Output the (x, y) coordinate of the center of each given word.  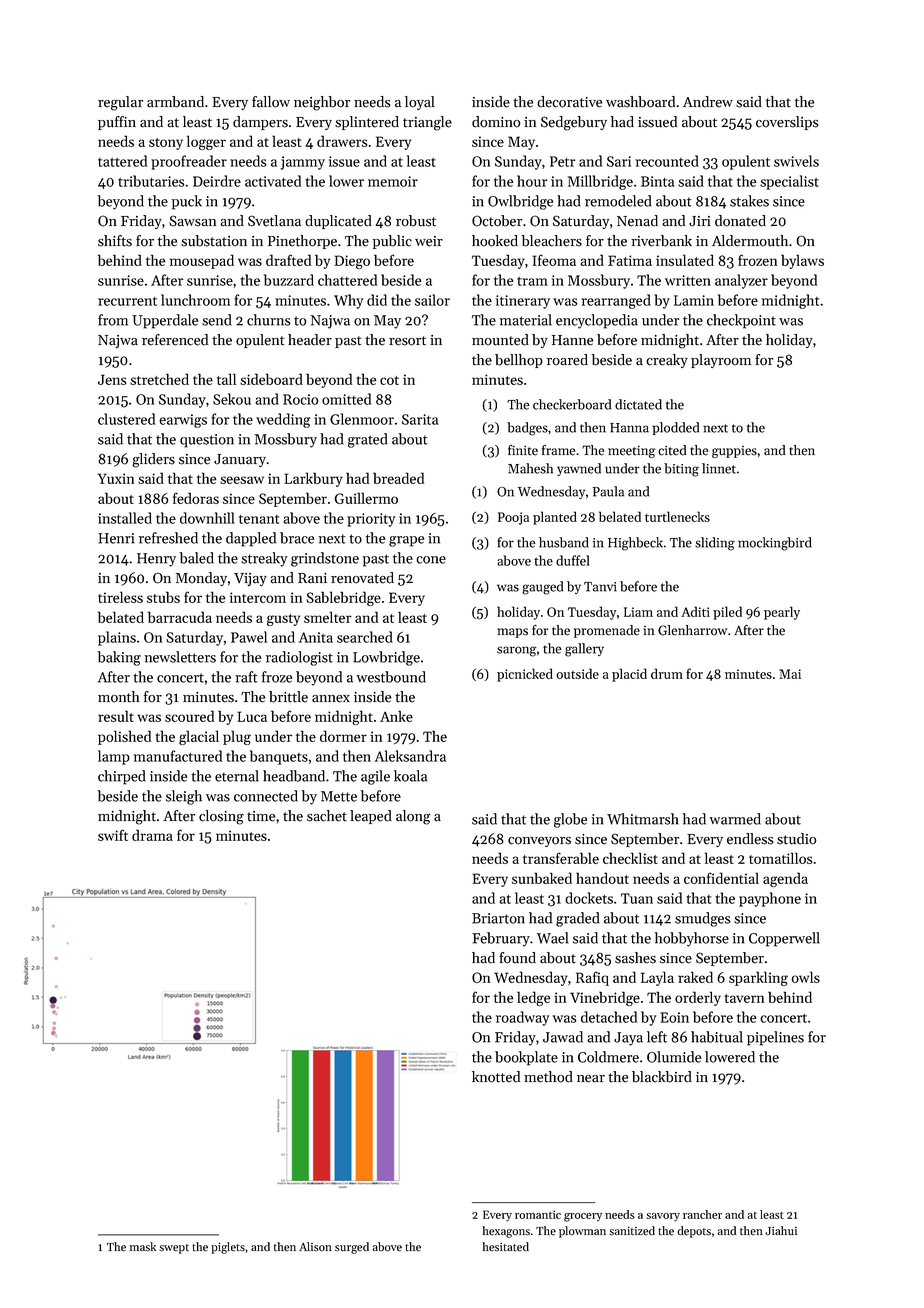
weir (429, 241)
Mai (790, 674)
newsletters (180, 657)
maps (512, 633)
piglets (228, 1248)
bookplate (526, 1058)
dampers (260, 123)
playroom (721, 361)
